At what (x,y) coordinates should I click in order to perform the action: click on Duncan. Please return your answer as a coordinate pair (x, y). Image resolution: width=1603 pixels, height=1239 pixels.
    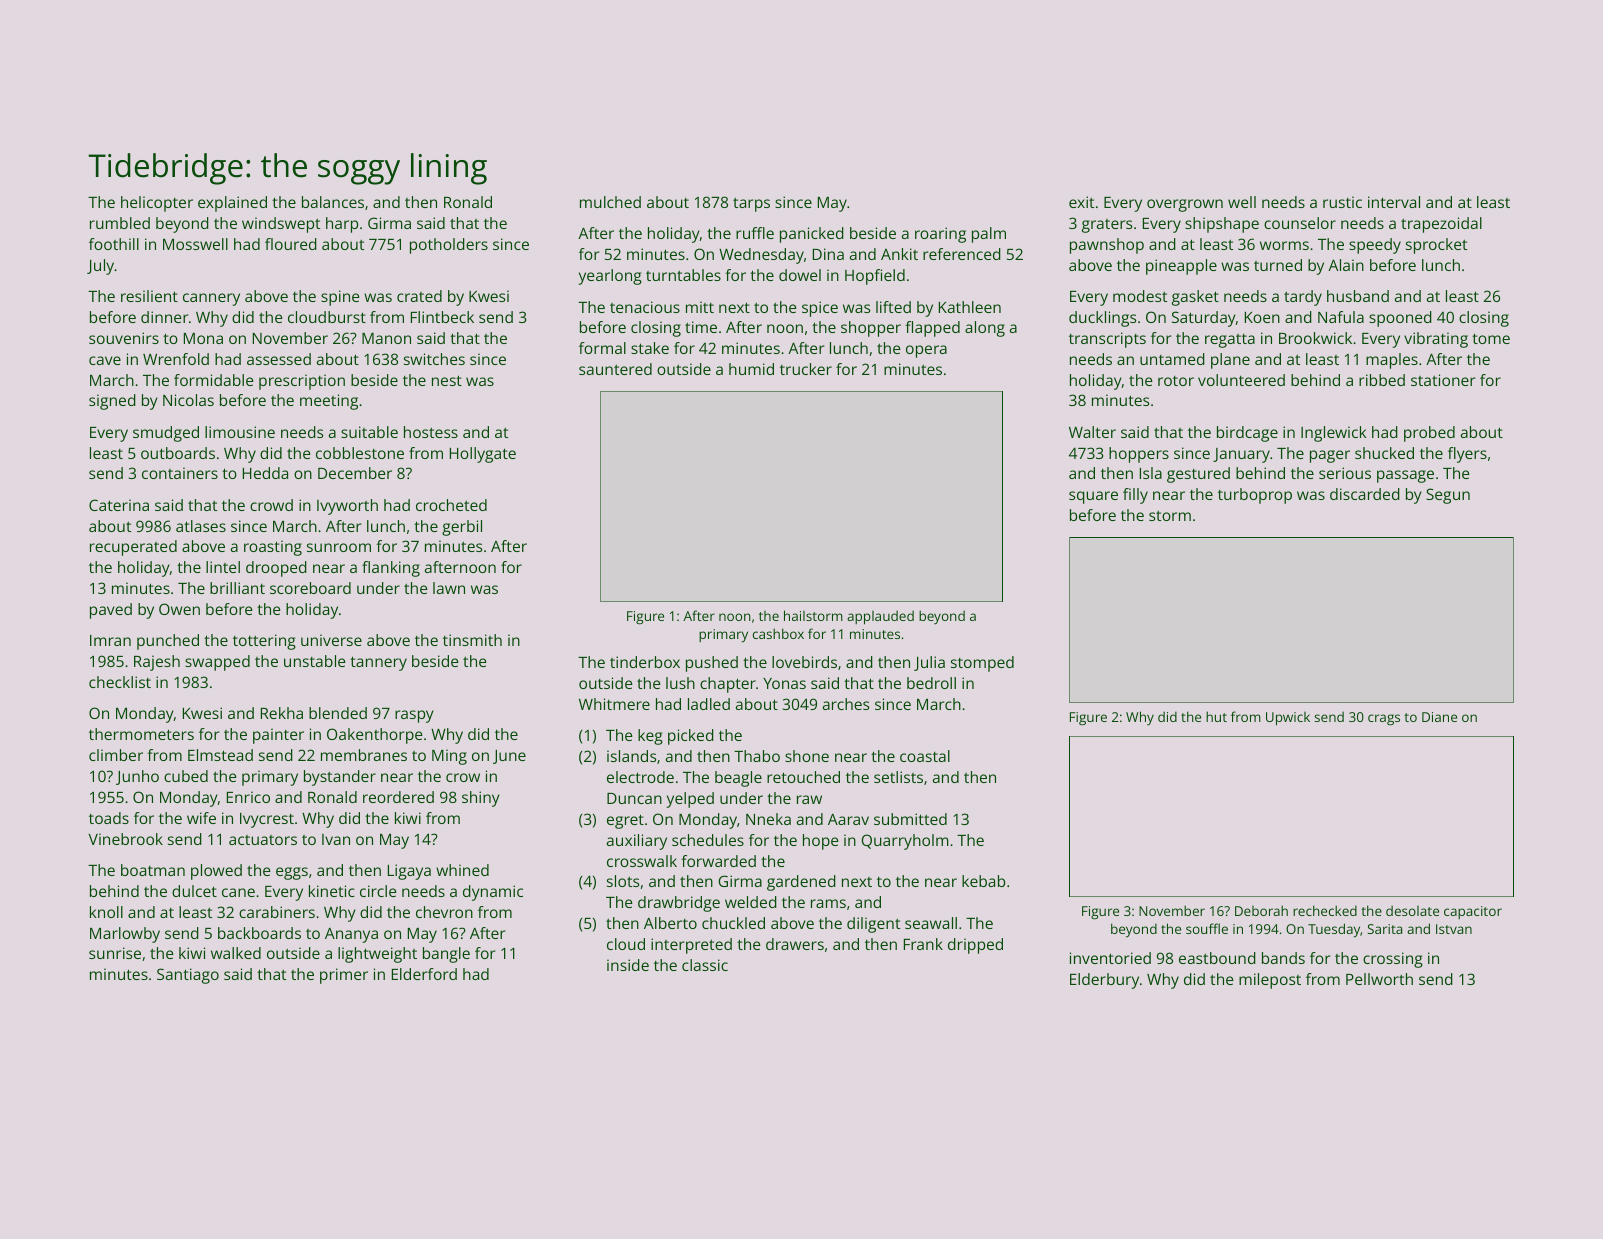
    Looking at the image, I should click on (634, 798).
